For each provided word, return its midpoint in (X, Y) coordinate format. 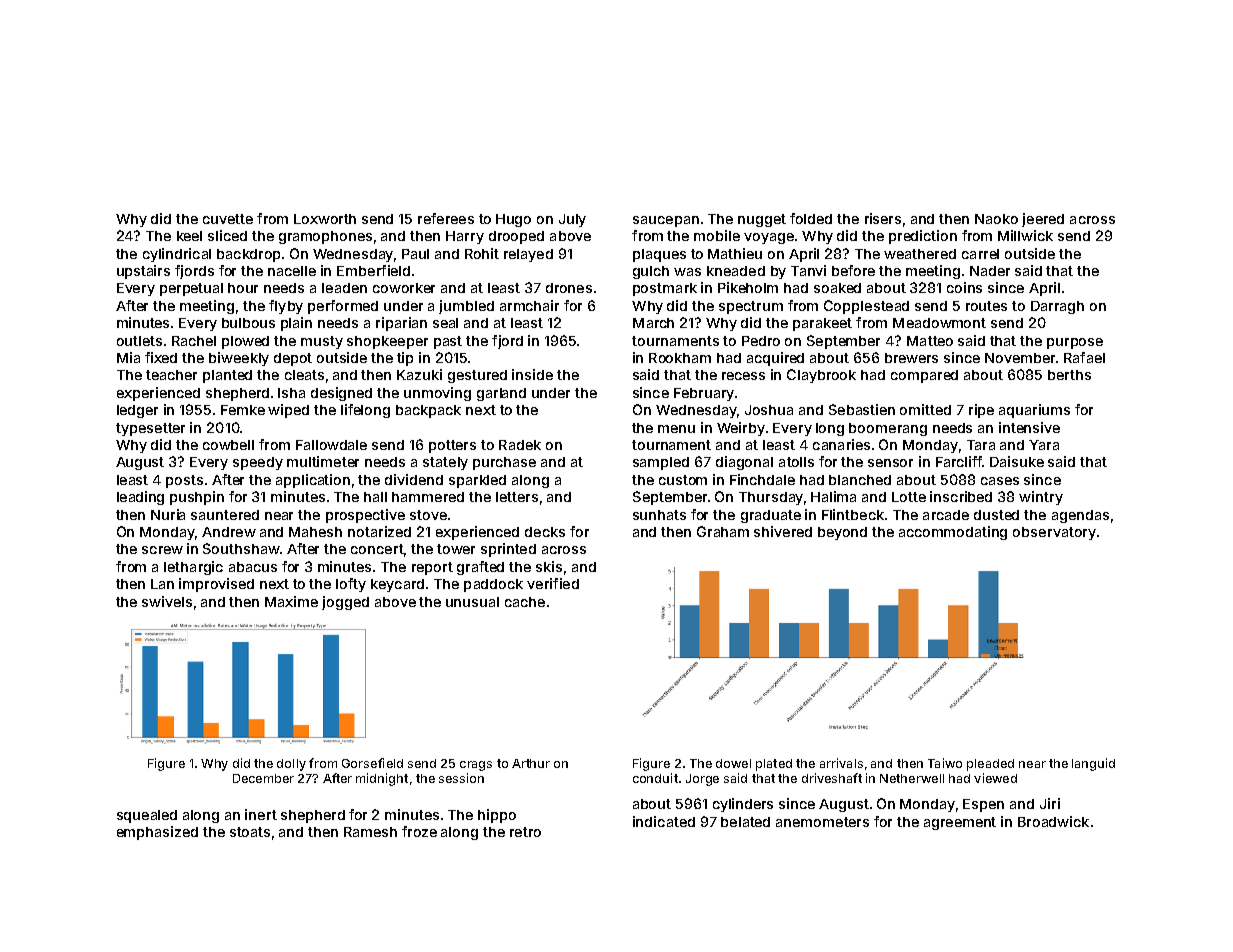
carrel (980, 254)
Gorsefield (372, 763)
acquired (775, 359)
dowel (733, 763)
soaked (837, 288)
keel (189, 236)
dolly (291, 765)
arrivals (841, 763)
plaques (659, 255)
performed (343, 307)
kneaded (736, 271)
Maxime (291, 601)
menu (676, 429)
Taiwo (945, 763)
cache (525, 602)
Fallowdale (331, 445)
